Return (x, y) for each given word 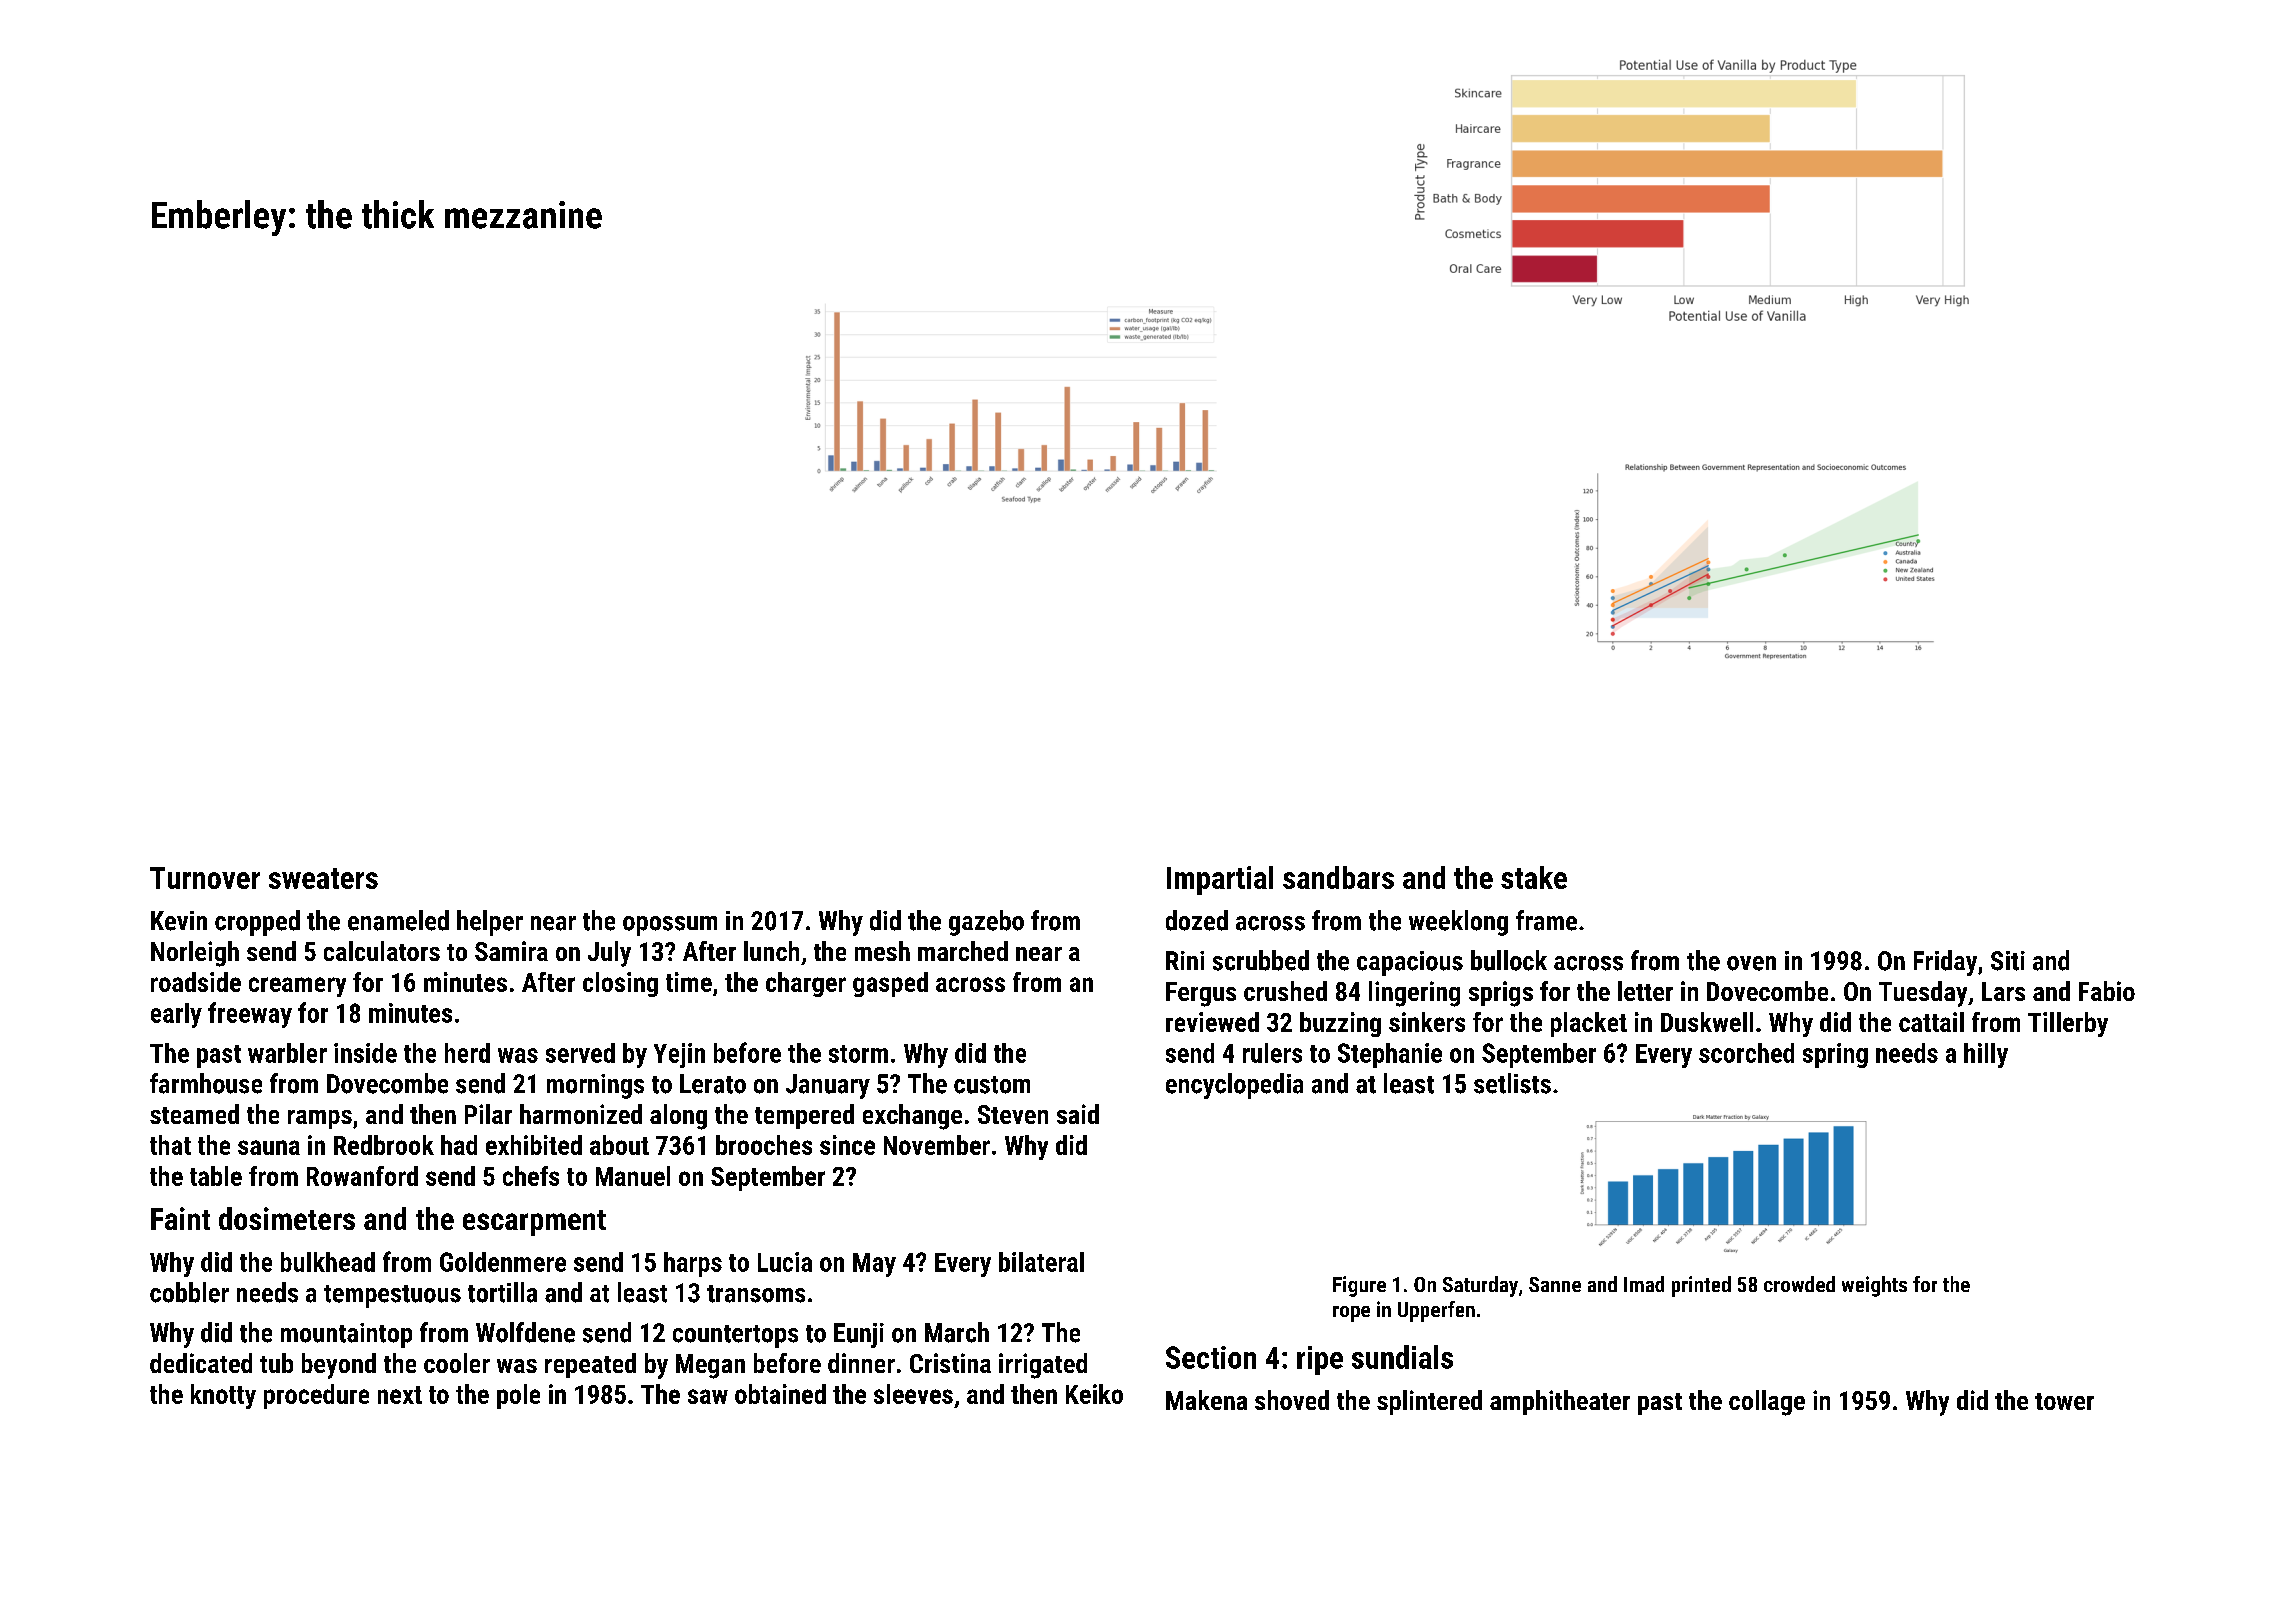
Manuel (633, 1176)
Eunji (859, 1335)
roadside (196, 982)
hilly (1986, 1055)
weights (1874, 1286)
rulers (1272, 1053)
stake (1534, 877)
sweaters (323, 878)
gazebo (986, 923)
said (1078, 1114)
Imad (1644, 1284)
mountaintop (346, 1335)
